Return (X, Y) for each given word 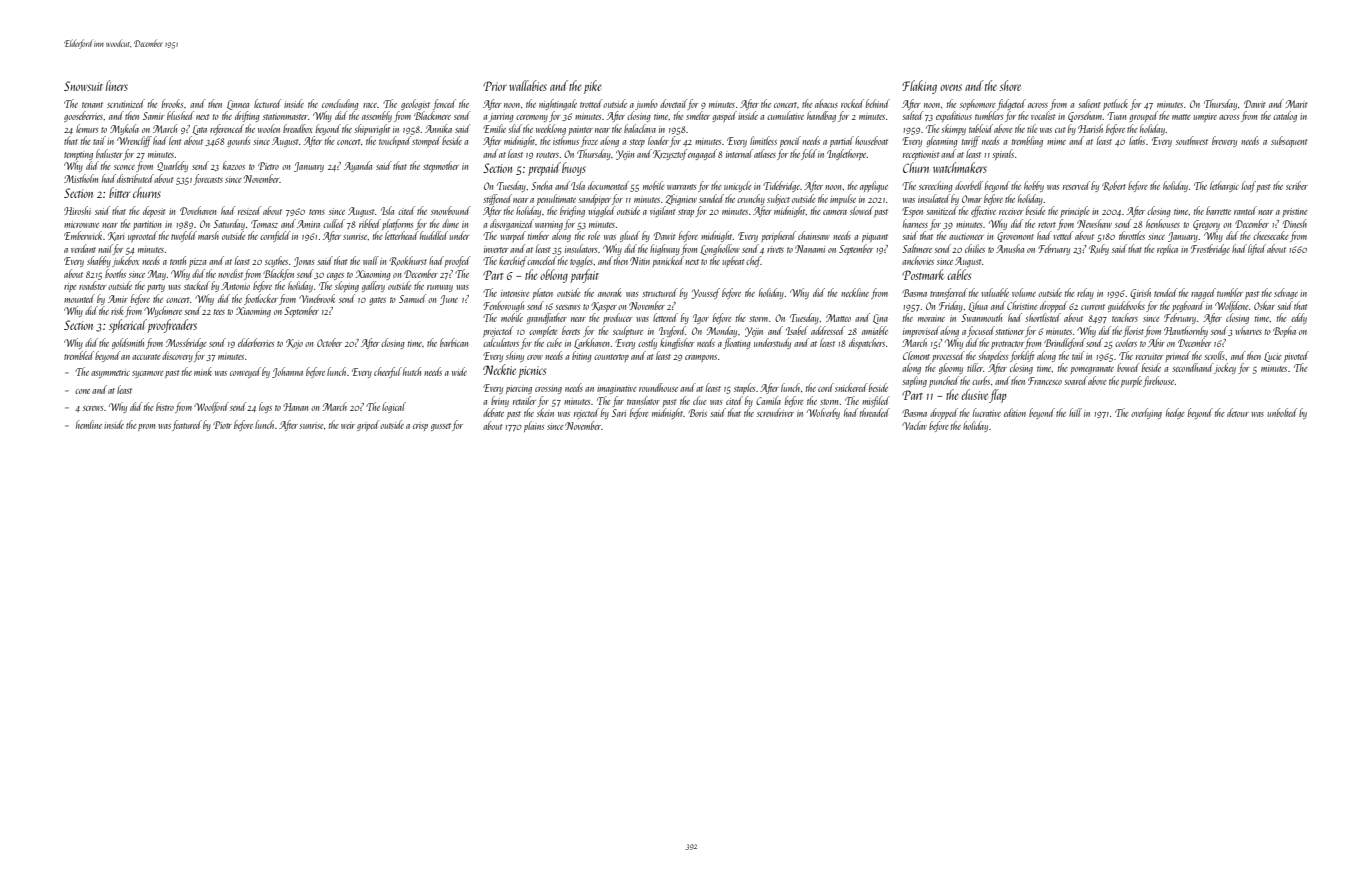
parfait (584, 276)
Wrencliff (134, 141)
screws (93, 408)
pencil (790, 141)
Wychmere (163, 311)
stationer (1009, 332)
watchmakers (960, 167)
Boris (697, 413)
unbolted (1282, 412)
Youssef (706, 293)
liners (117, 85)
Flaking (919, 87)
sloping (347, 286)
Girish (1140, 293)
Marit (1297, 104)
